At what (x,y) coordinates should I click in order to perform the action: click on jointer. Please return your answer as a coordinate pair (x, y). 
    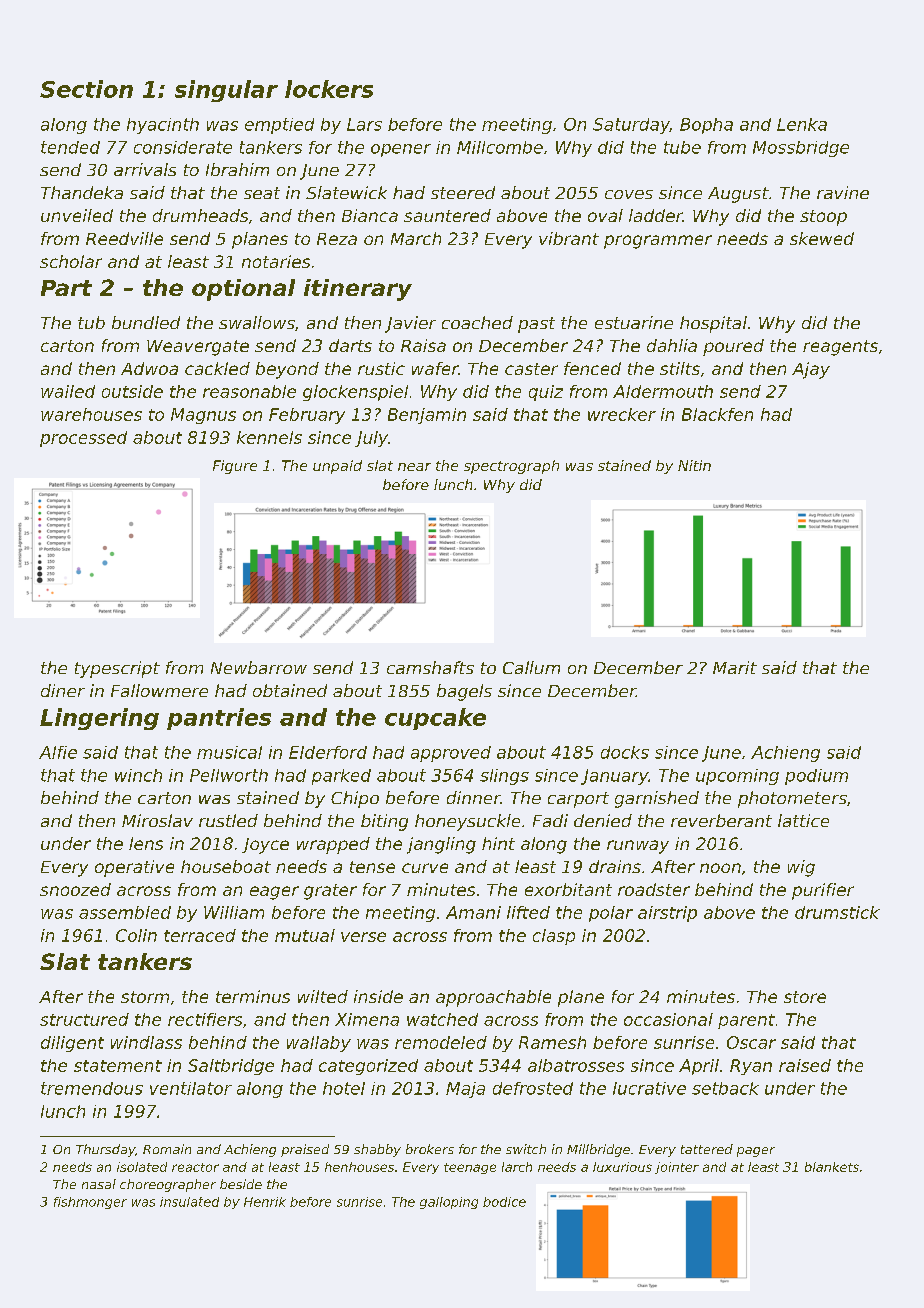
    Looking at the image, I should click on (677, 1168).
